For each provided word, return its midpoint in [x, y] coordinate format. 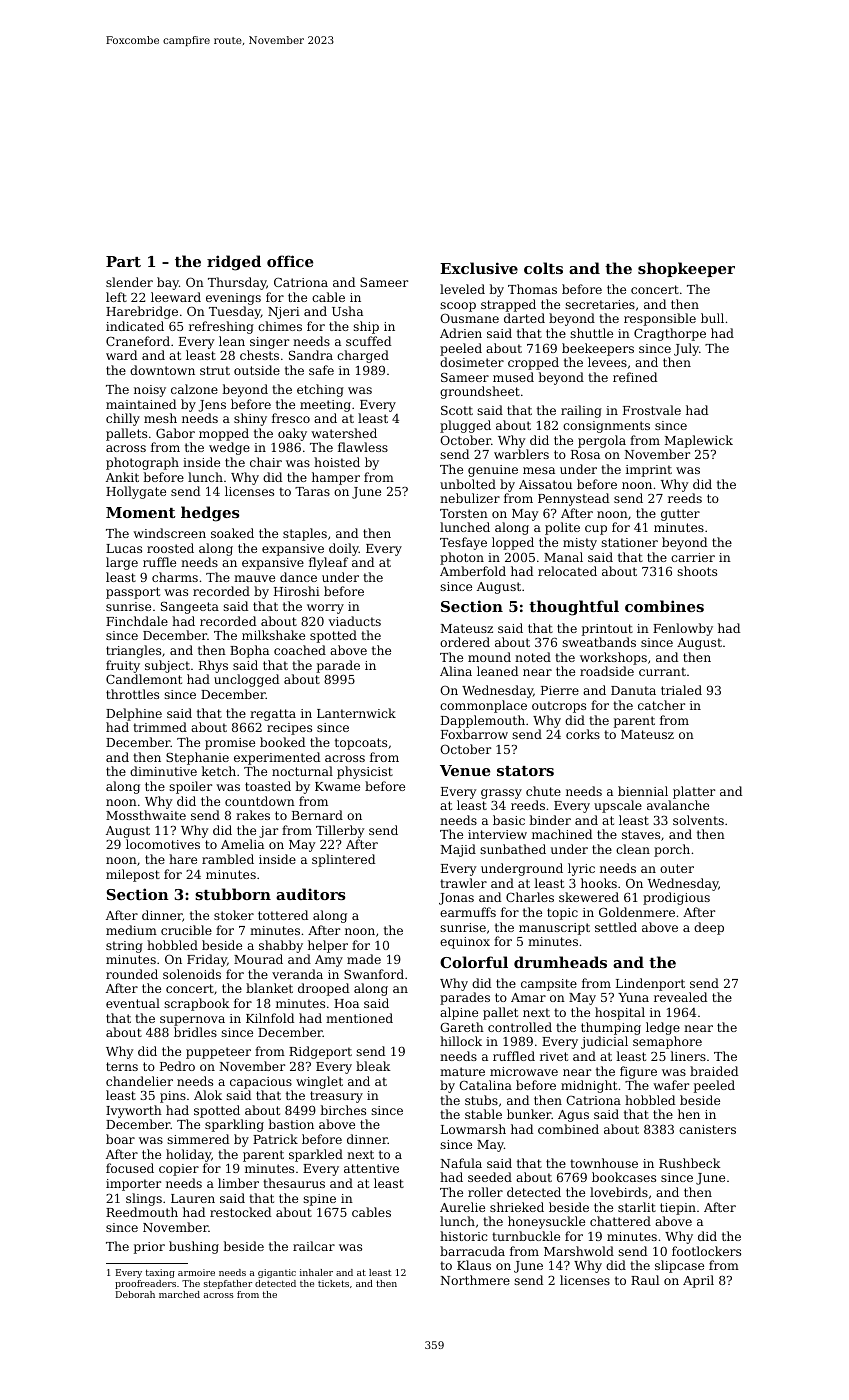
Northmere [475, 1280]
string [124, 947]
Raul [645, 1280]
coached [300, 650]
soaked [232, 533]
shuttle [591, 333]
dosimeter [472, 362]
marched [179, 1294]
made [364, 959]
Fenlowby [683, 629]
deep [709, 928]
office [290, 261]
